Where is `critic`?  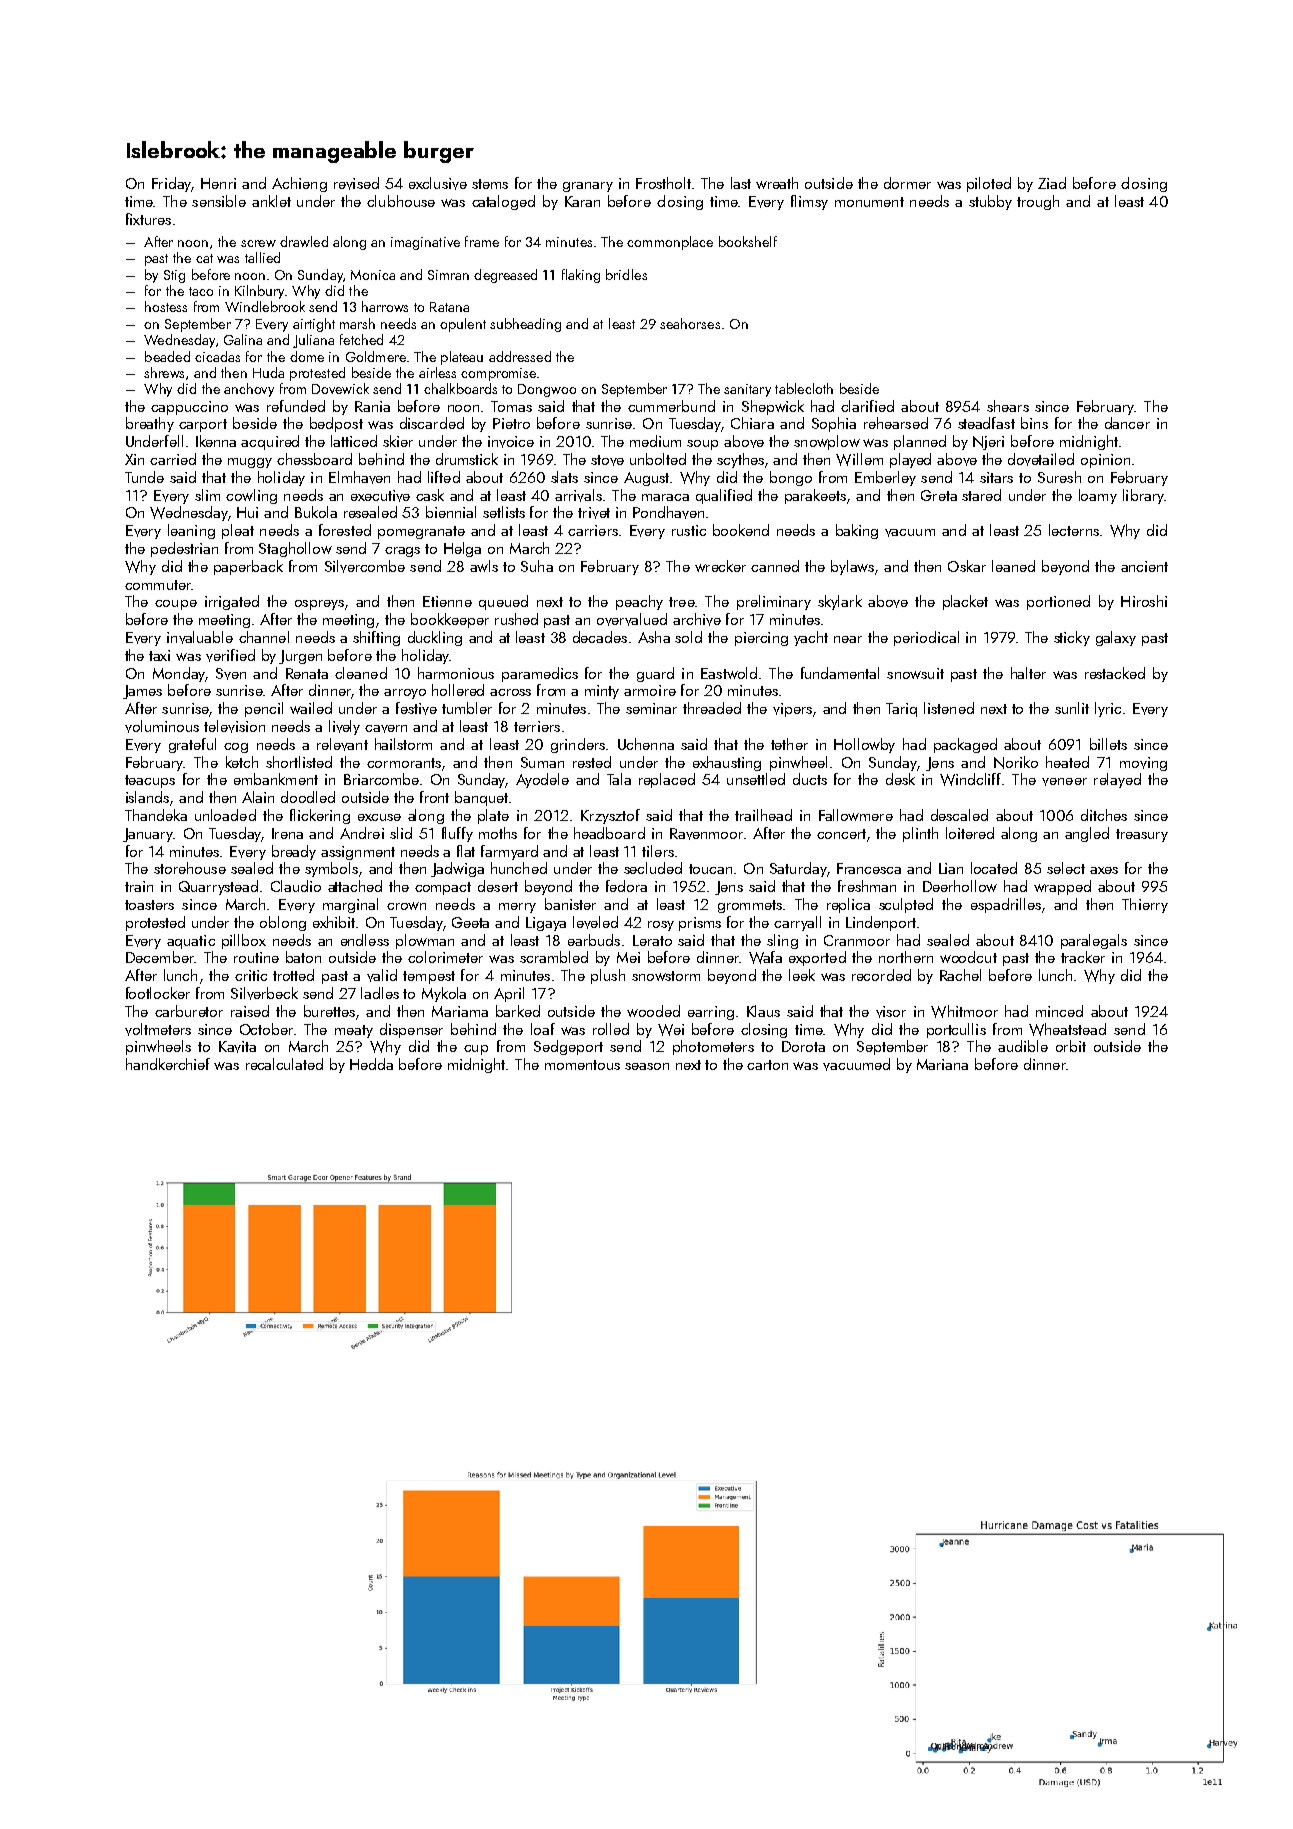 critic is located at coordinates (251, 975).
